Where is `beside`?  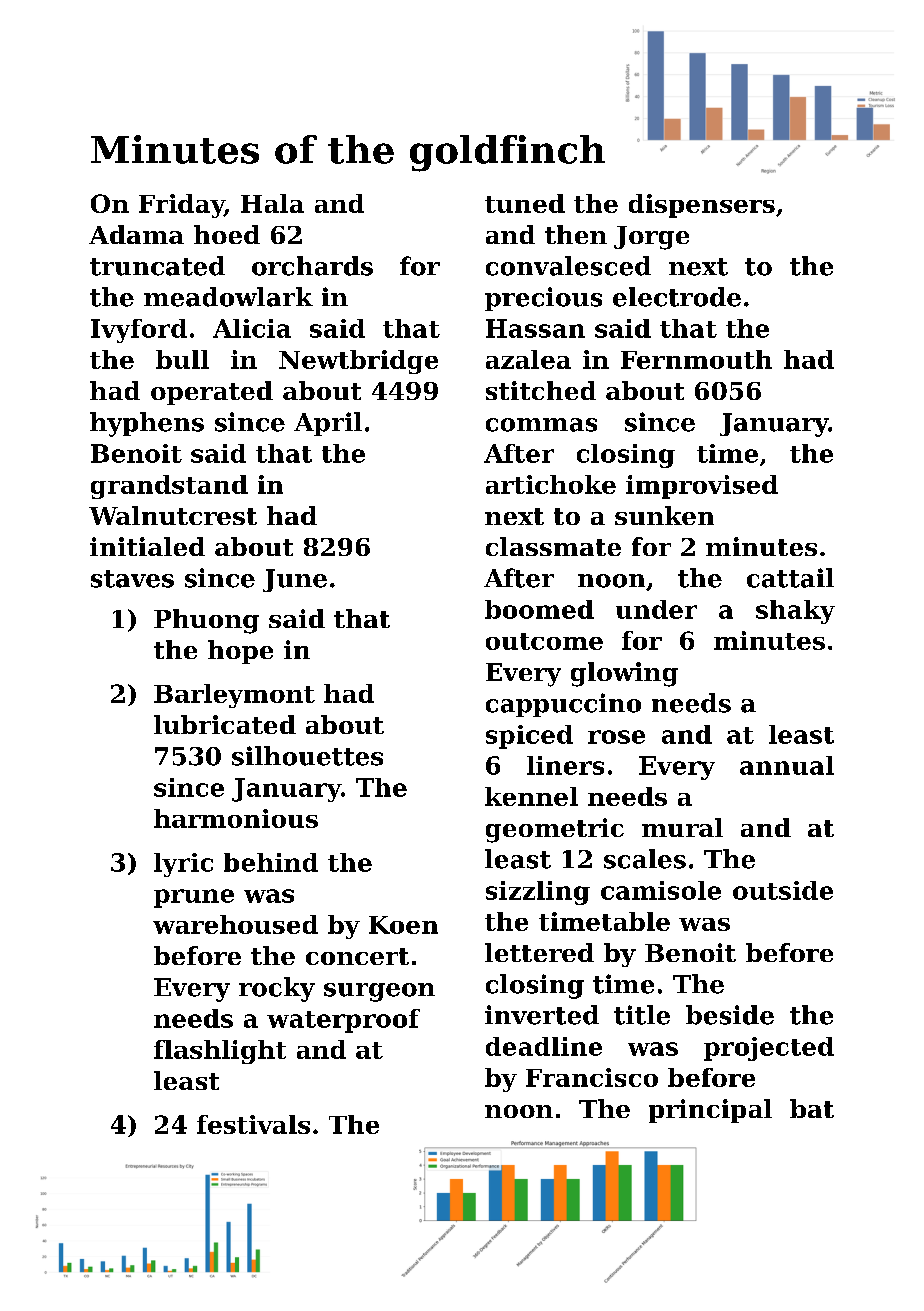
beside is located at coordinates (730, 1015).
